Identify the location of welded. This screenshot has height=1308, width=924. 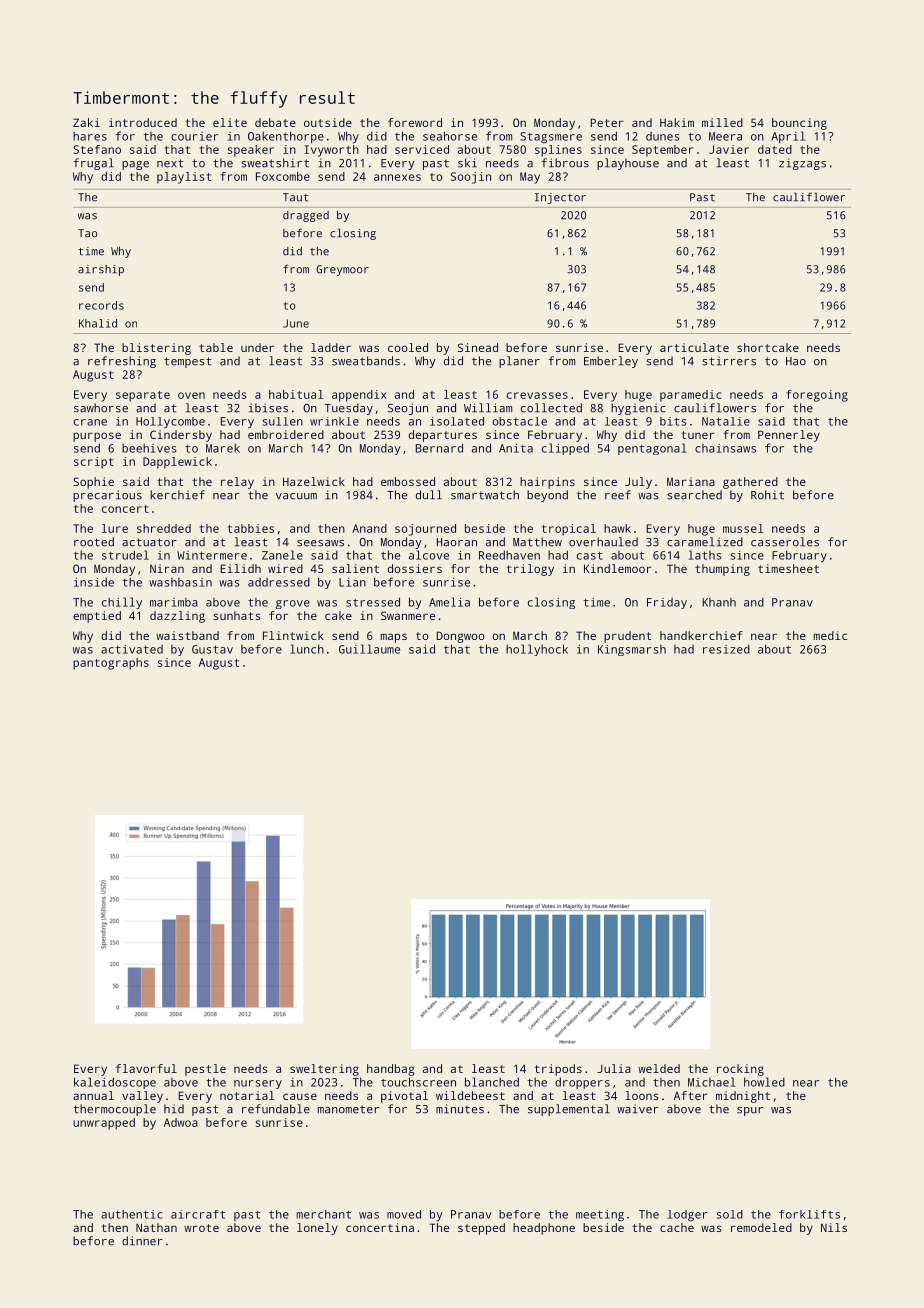
(659, 1068).
